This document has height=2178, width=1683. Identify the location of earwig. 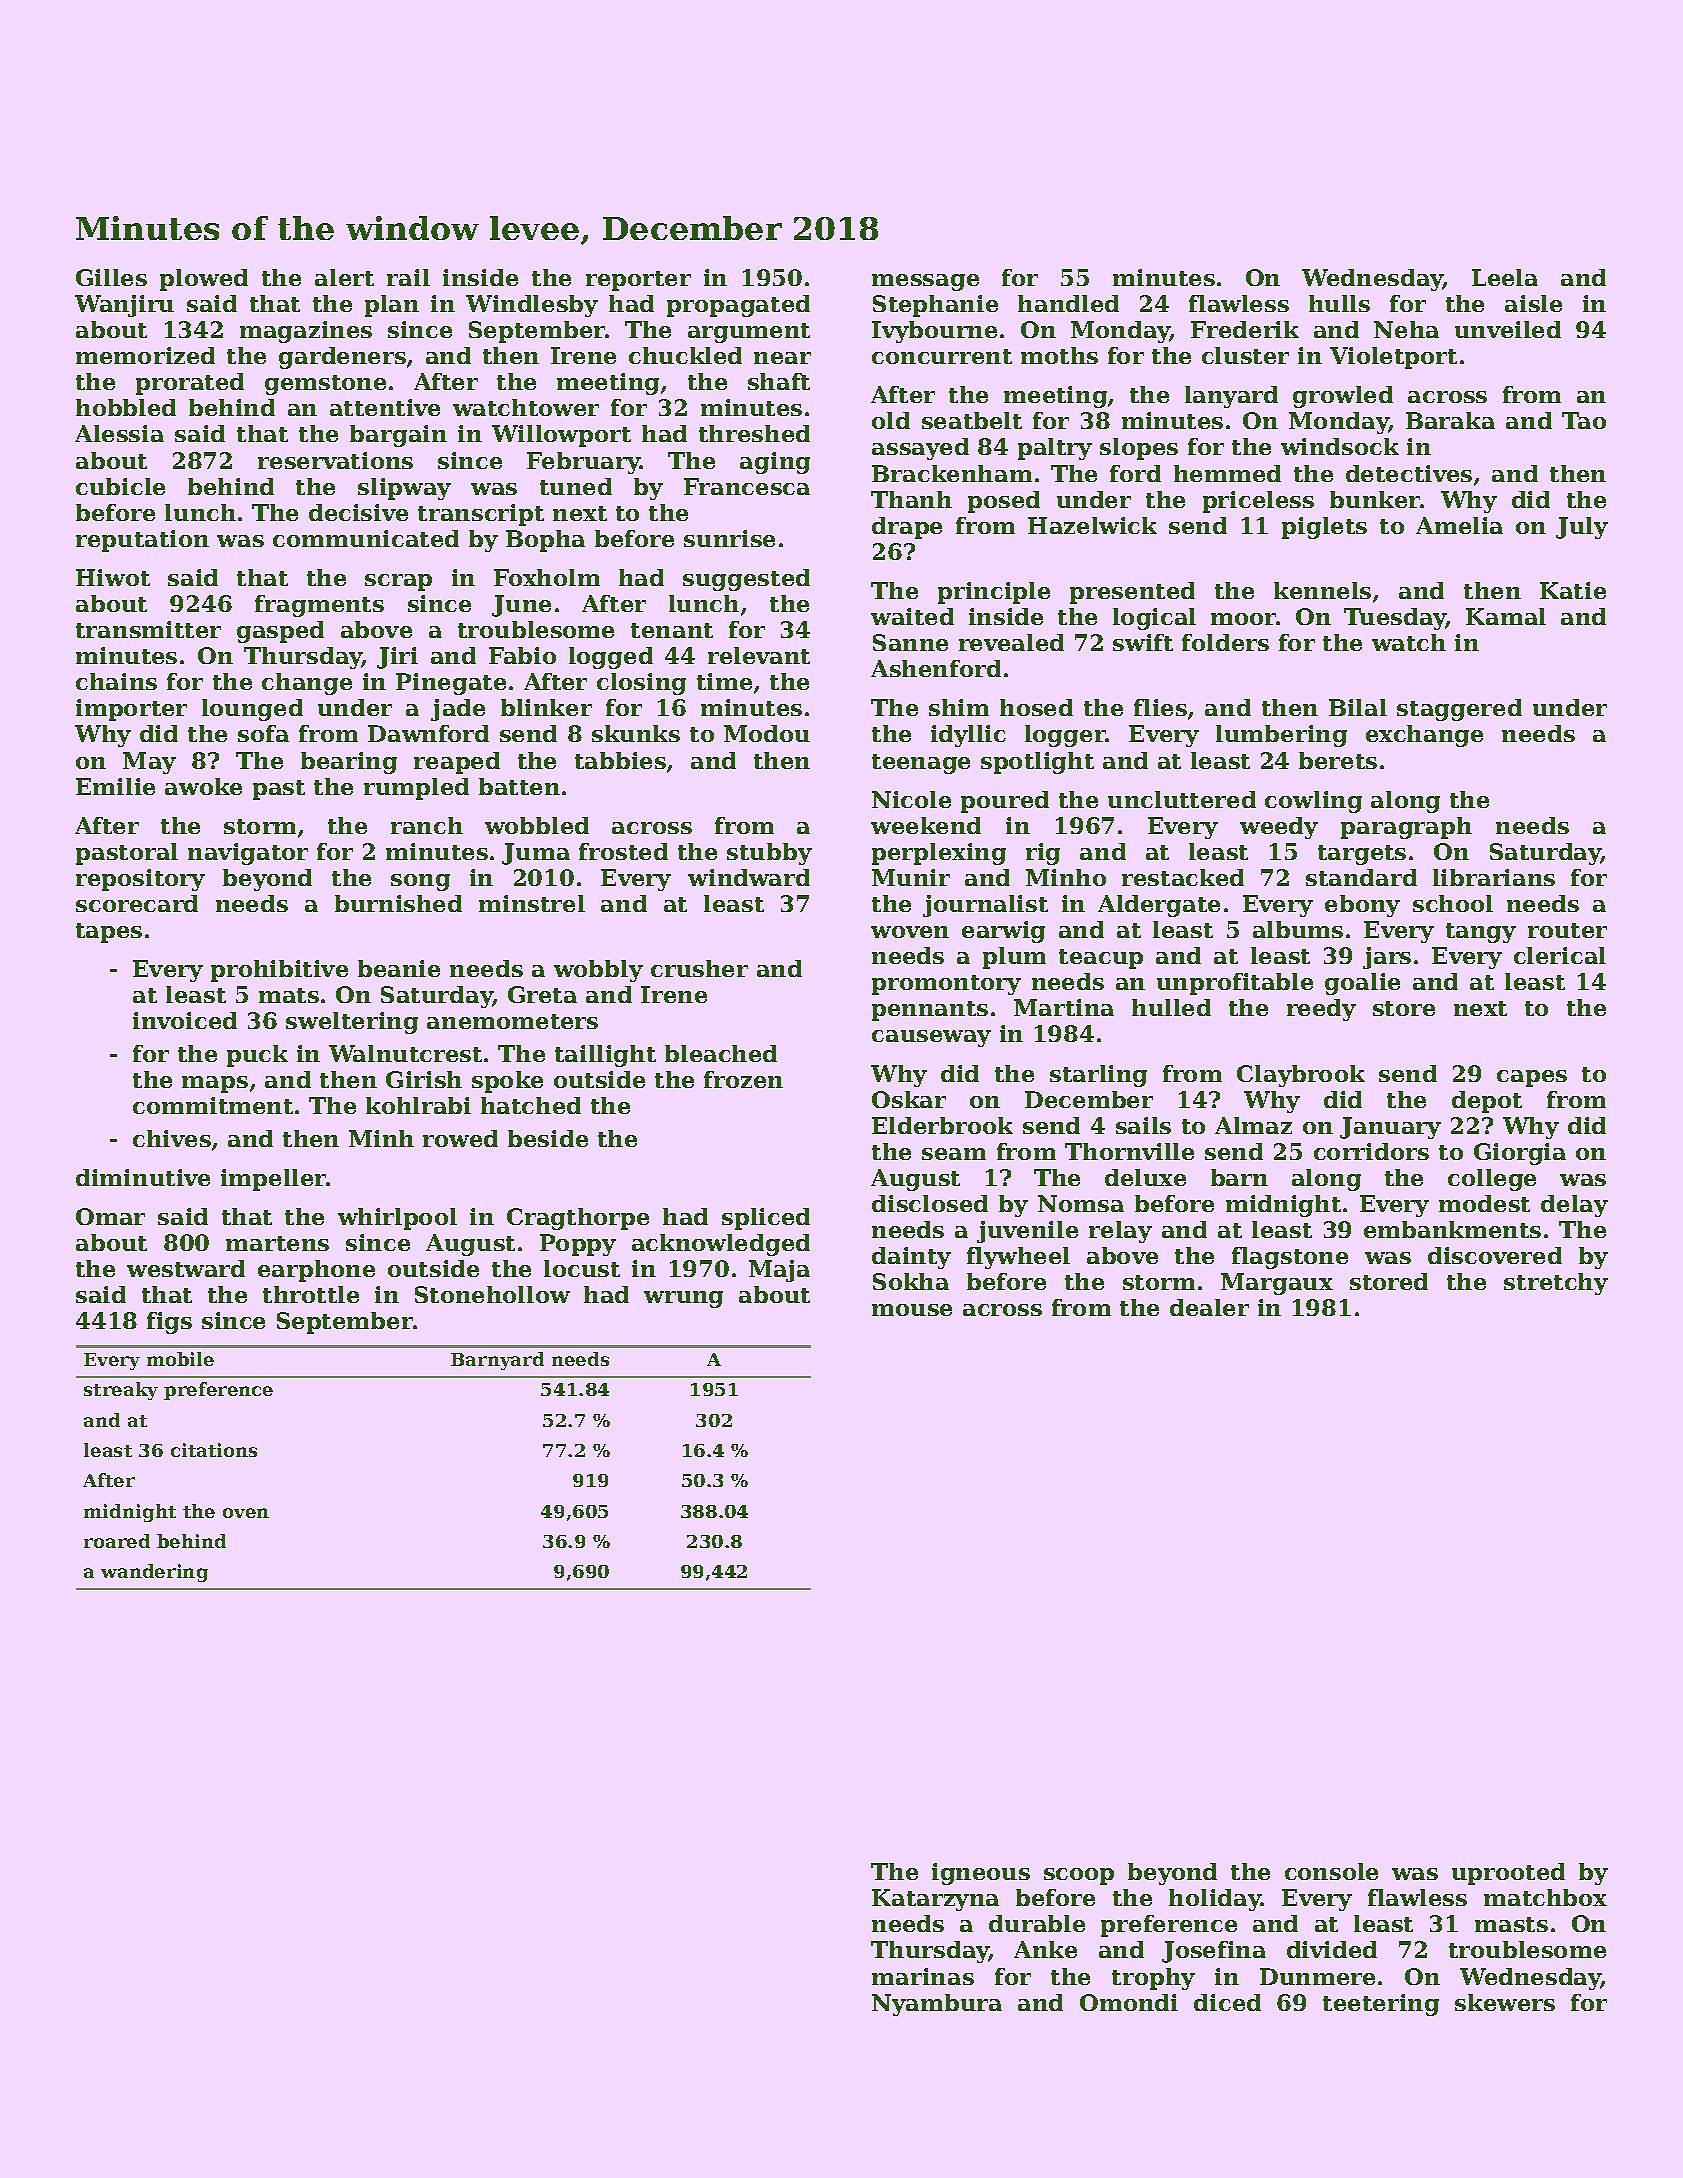
(1003, 932).
